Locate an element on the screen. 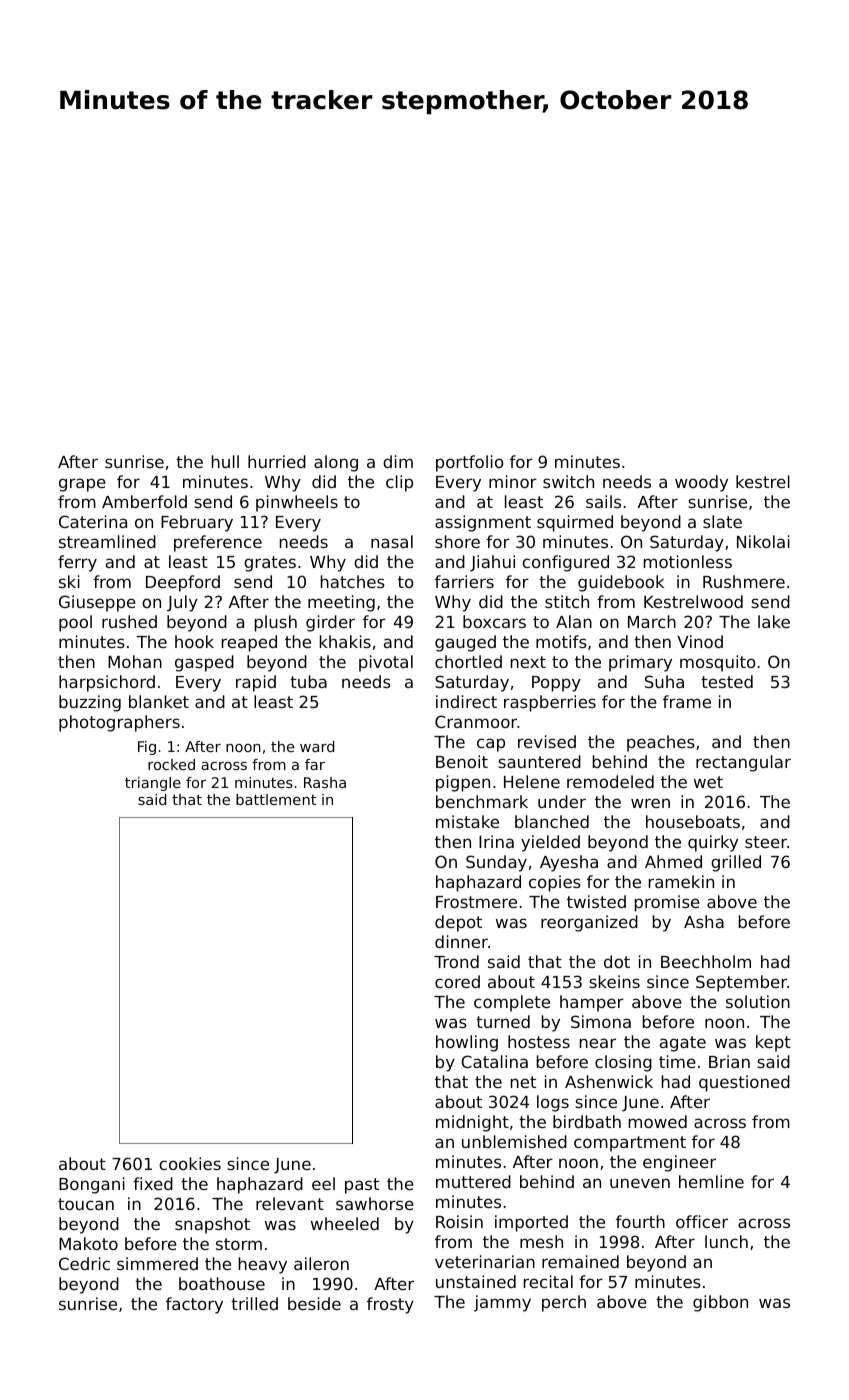 This screenshot has height=1400, width=849. imported is located at coordinates (531, 1223).
